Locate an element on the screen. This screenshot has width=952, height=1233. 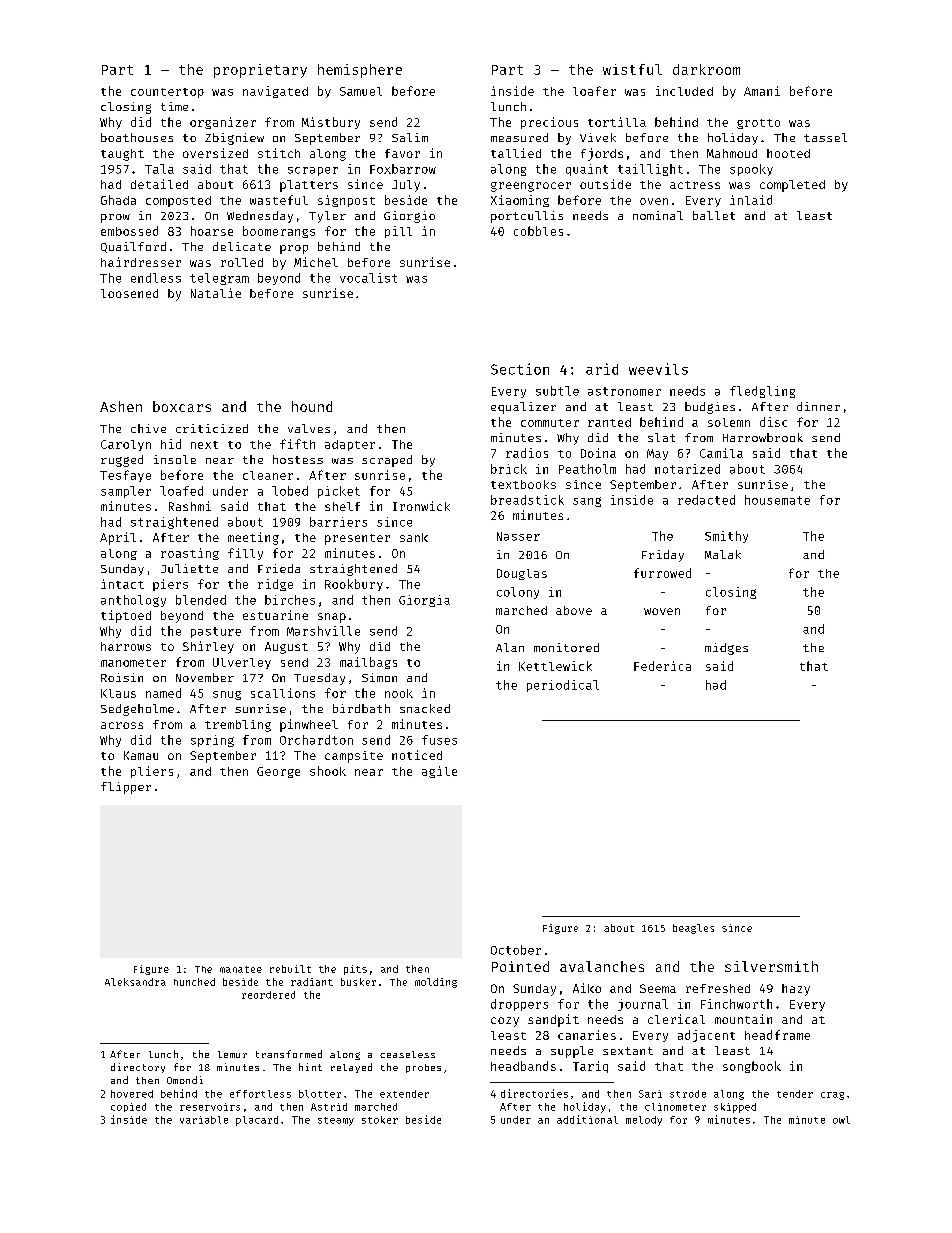
oversized is located at coordinates (215, 153).
